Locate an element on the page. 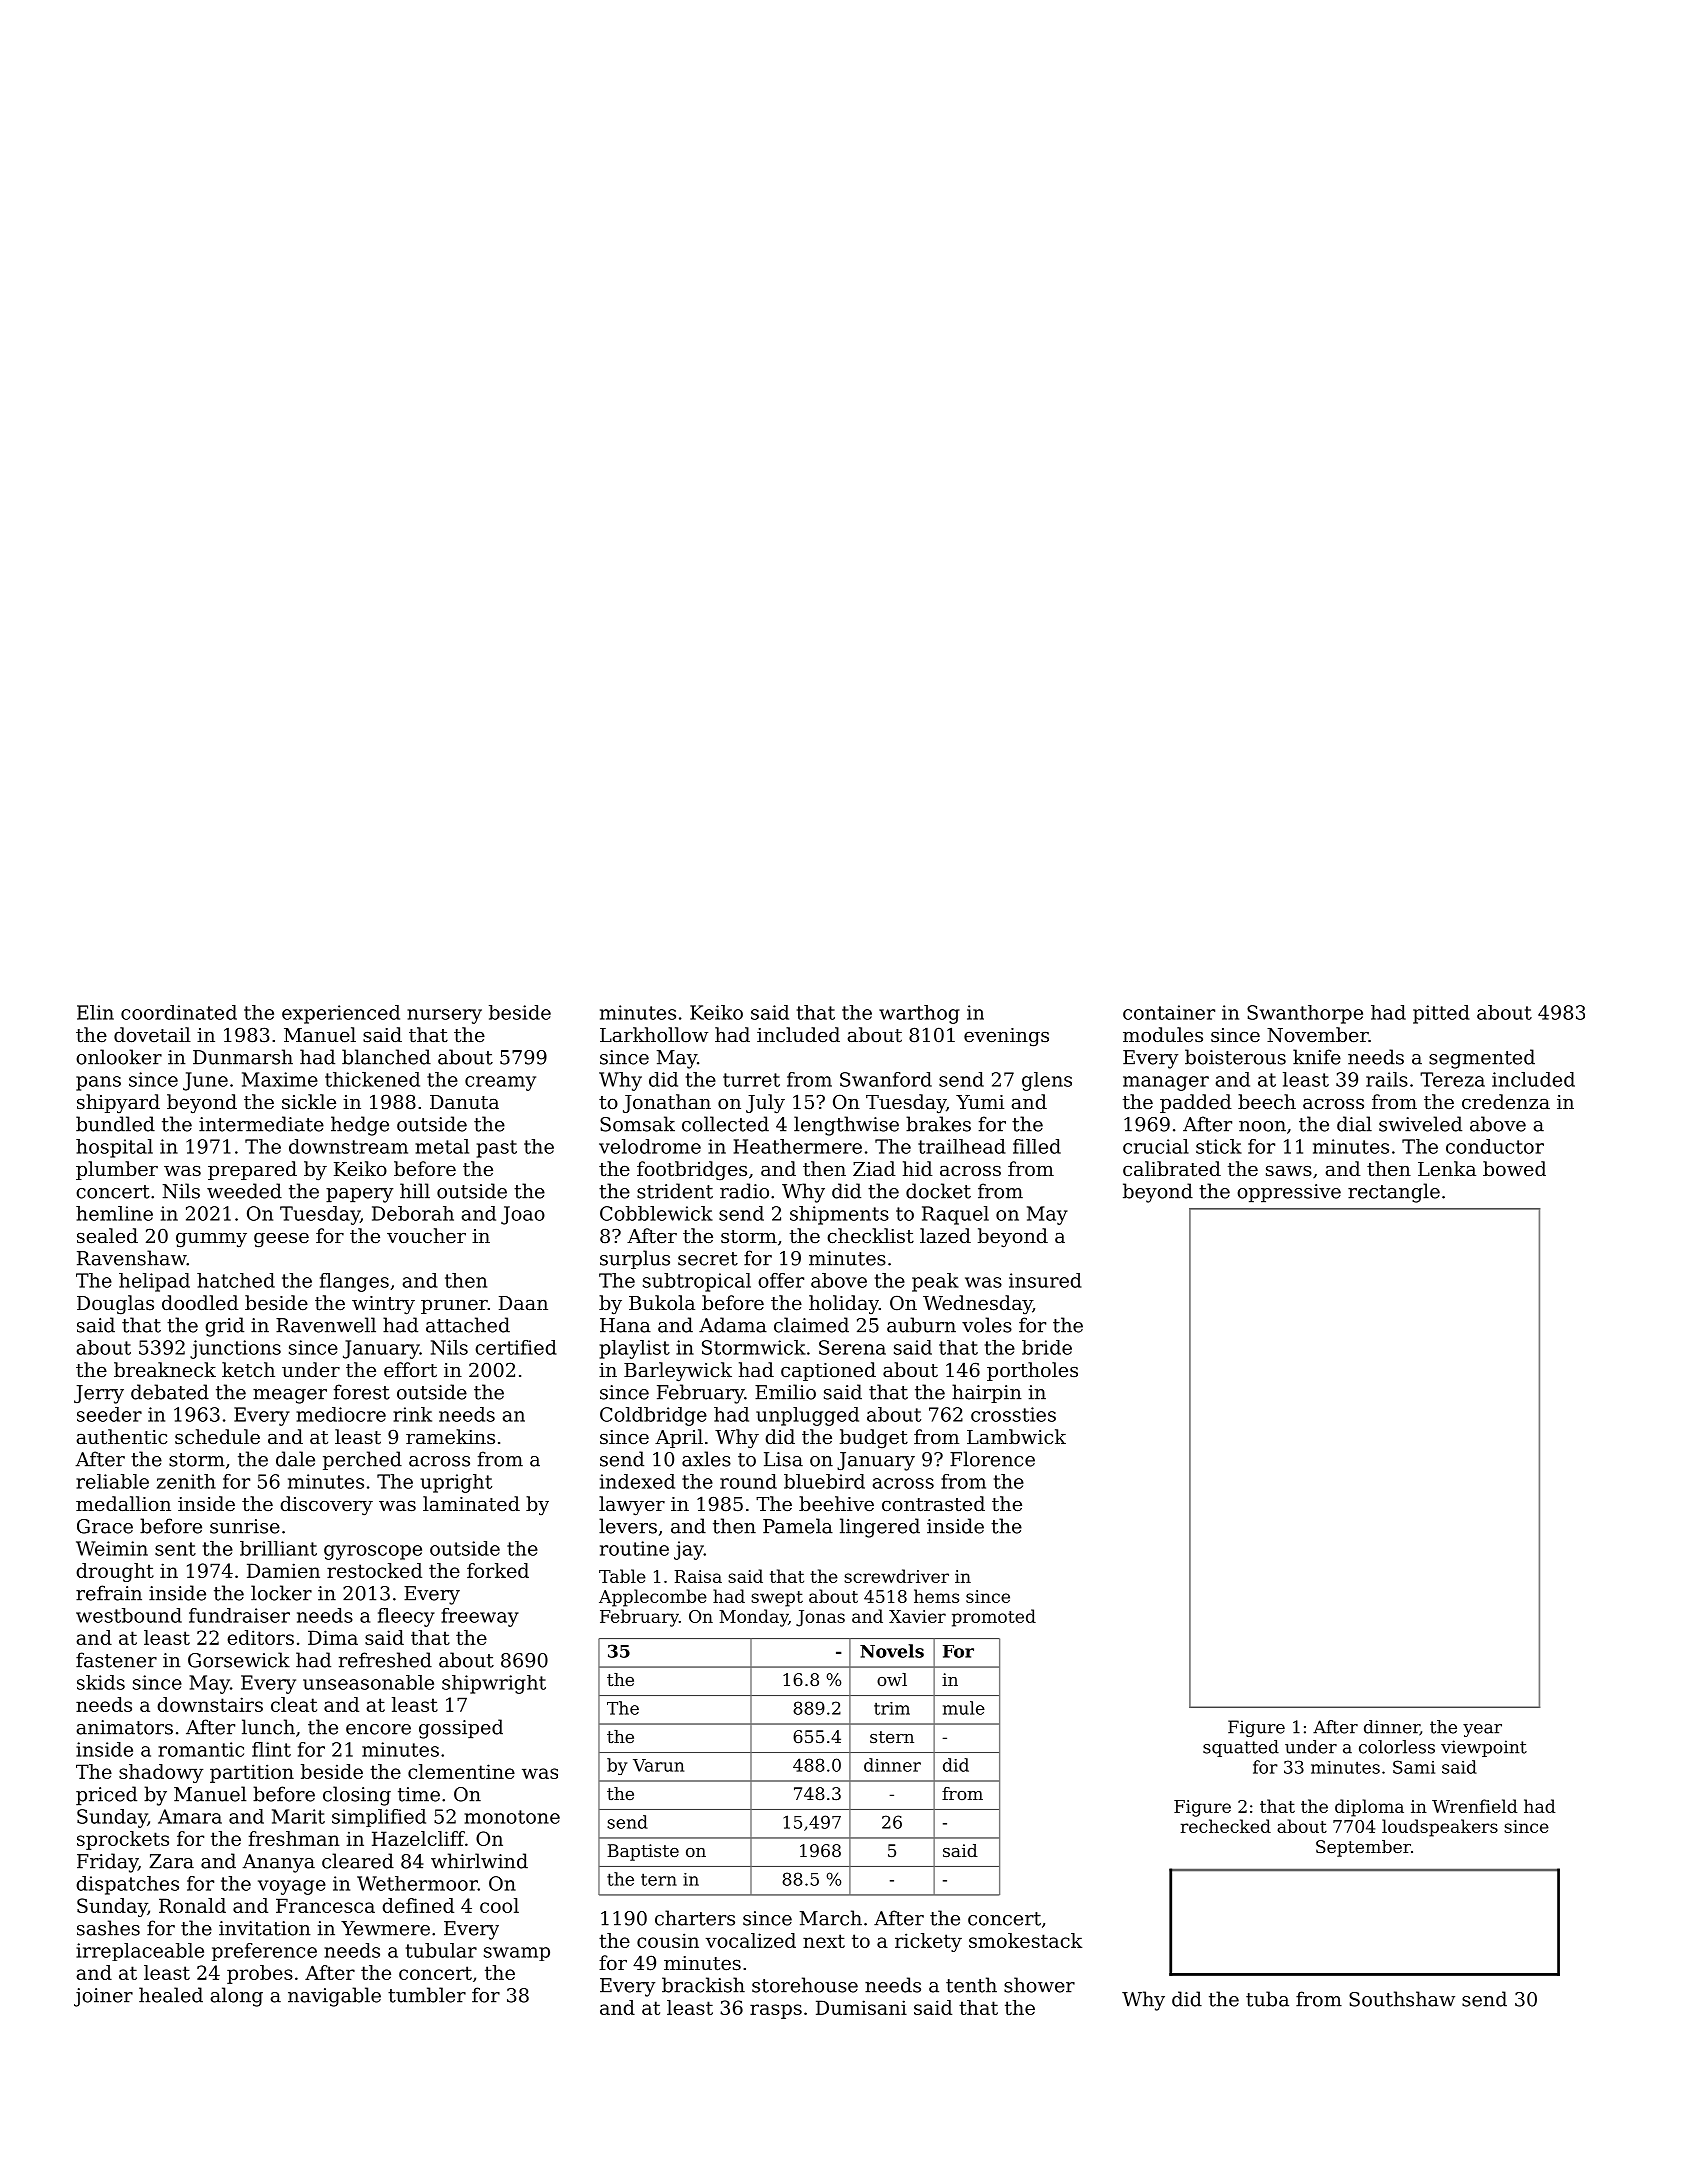 The image size is (1683, 2178). Lambwick is located at coordinates (1016, 1436).
